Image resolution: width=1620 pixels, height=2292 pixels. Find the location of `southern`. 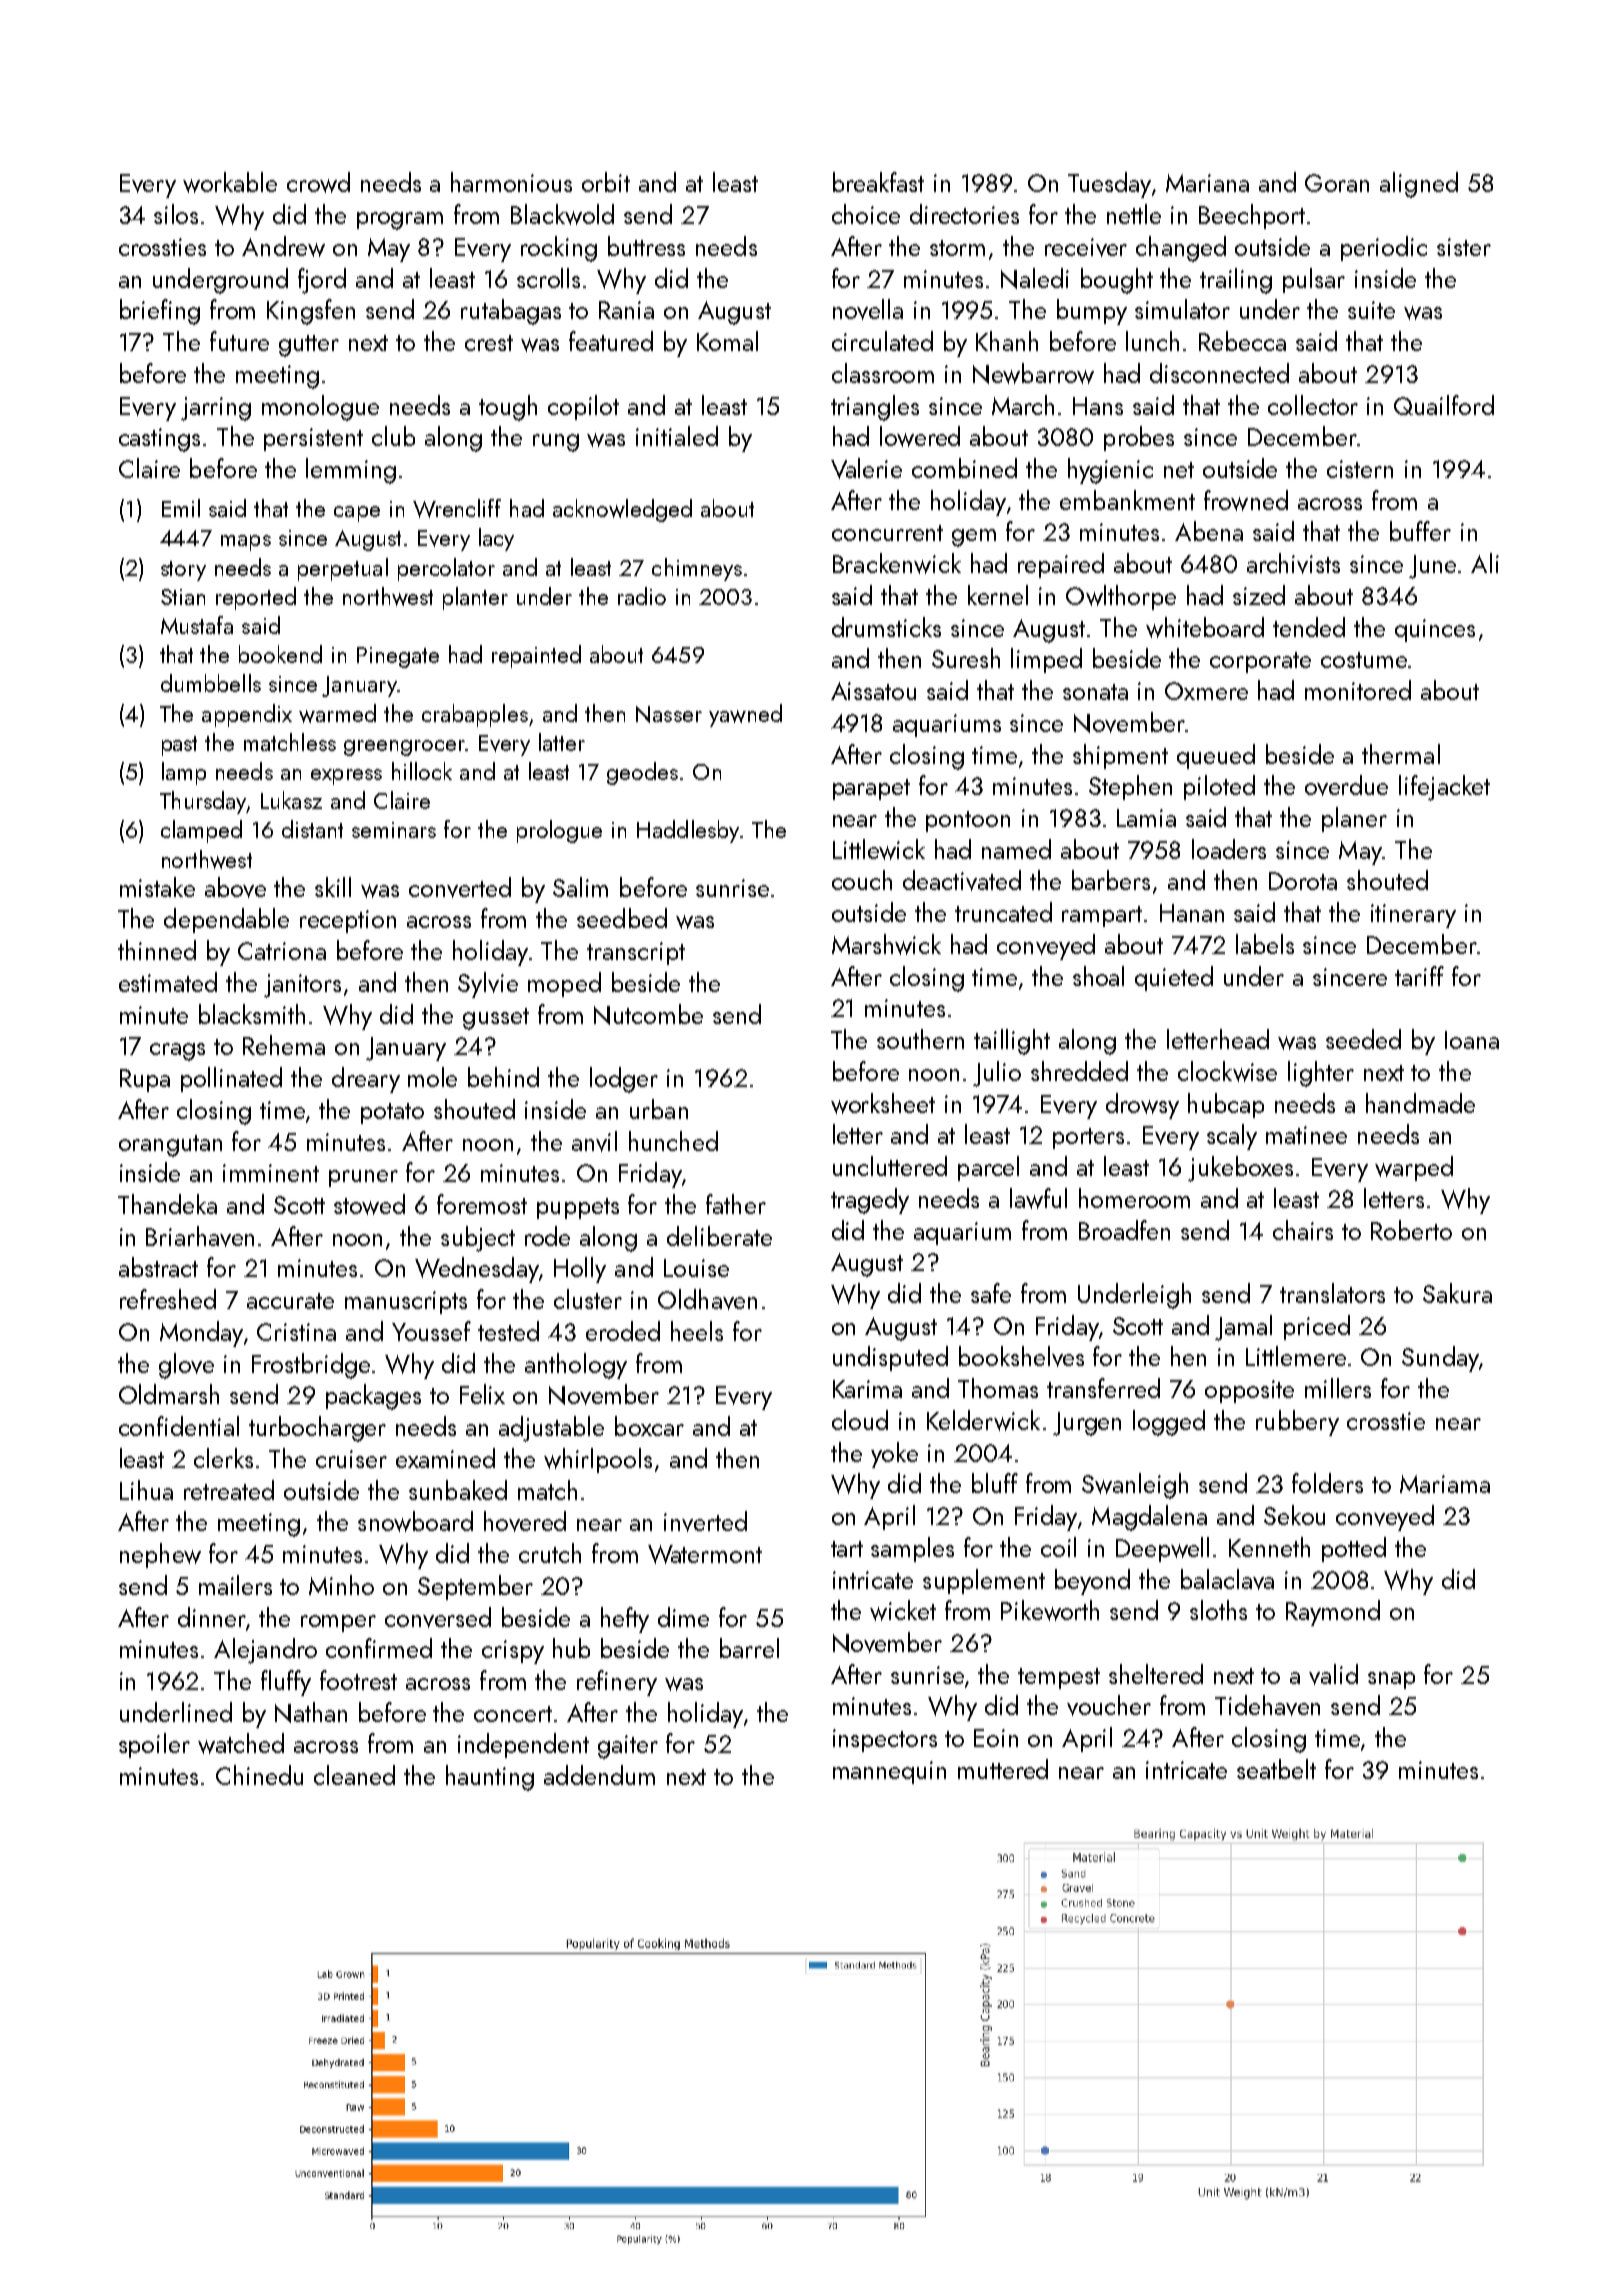

southern is located at coordinates (920, 1039).
